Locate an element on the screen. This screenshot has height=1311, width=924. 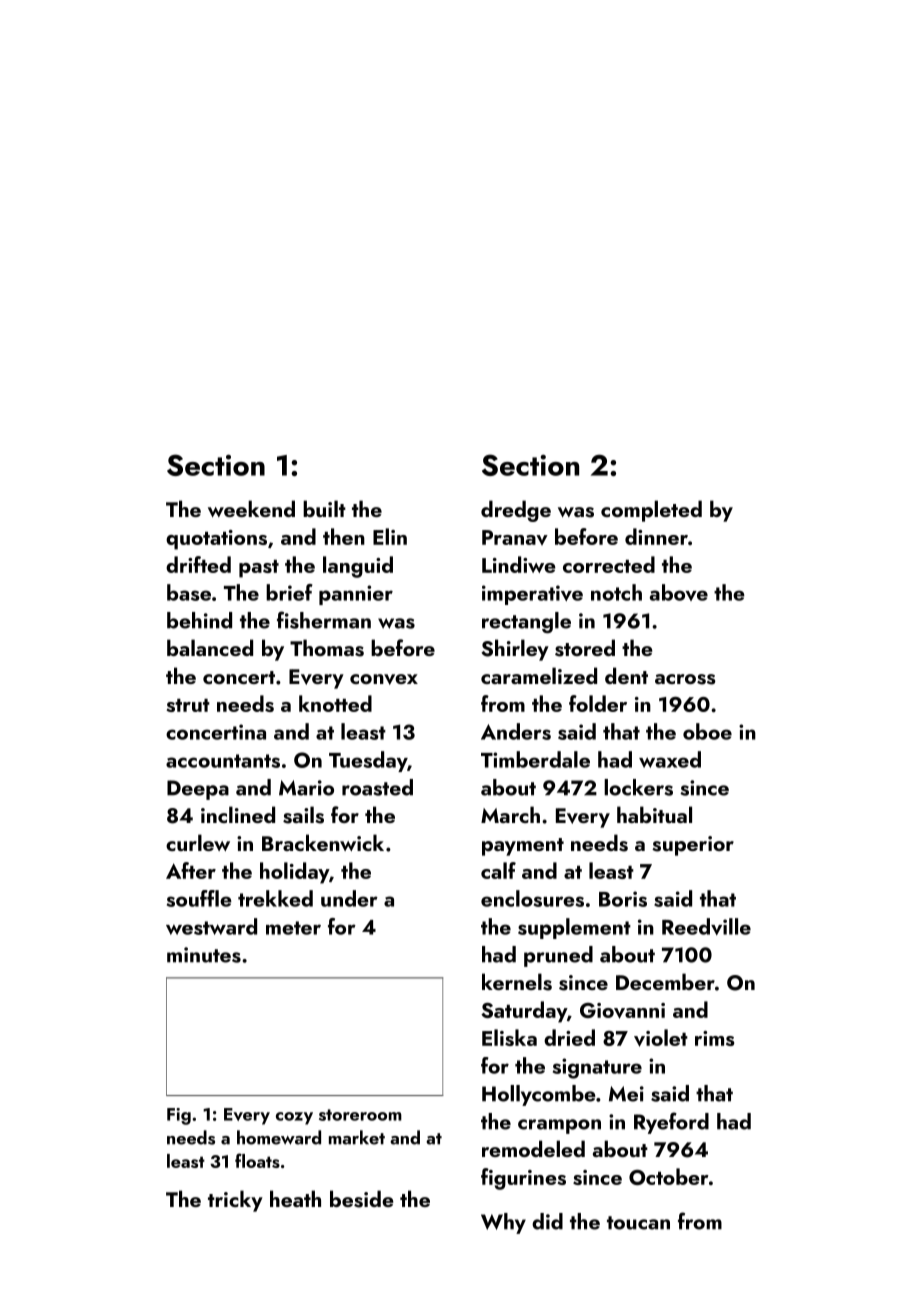
under is located at coordinates (349, 898).
